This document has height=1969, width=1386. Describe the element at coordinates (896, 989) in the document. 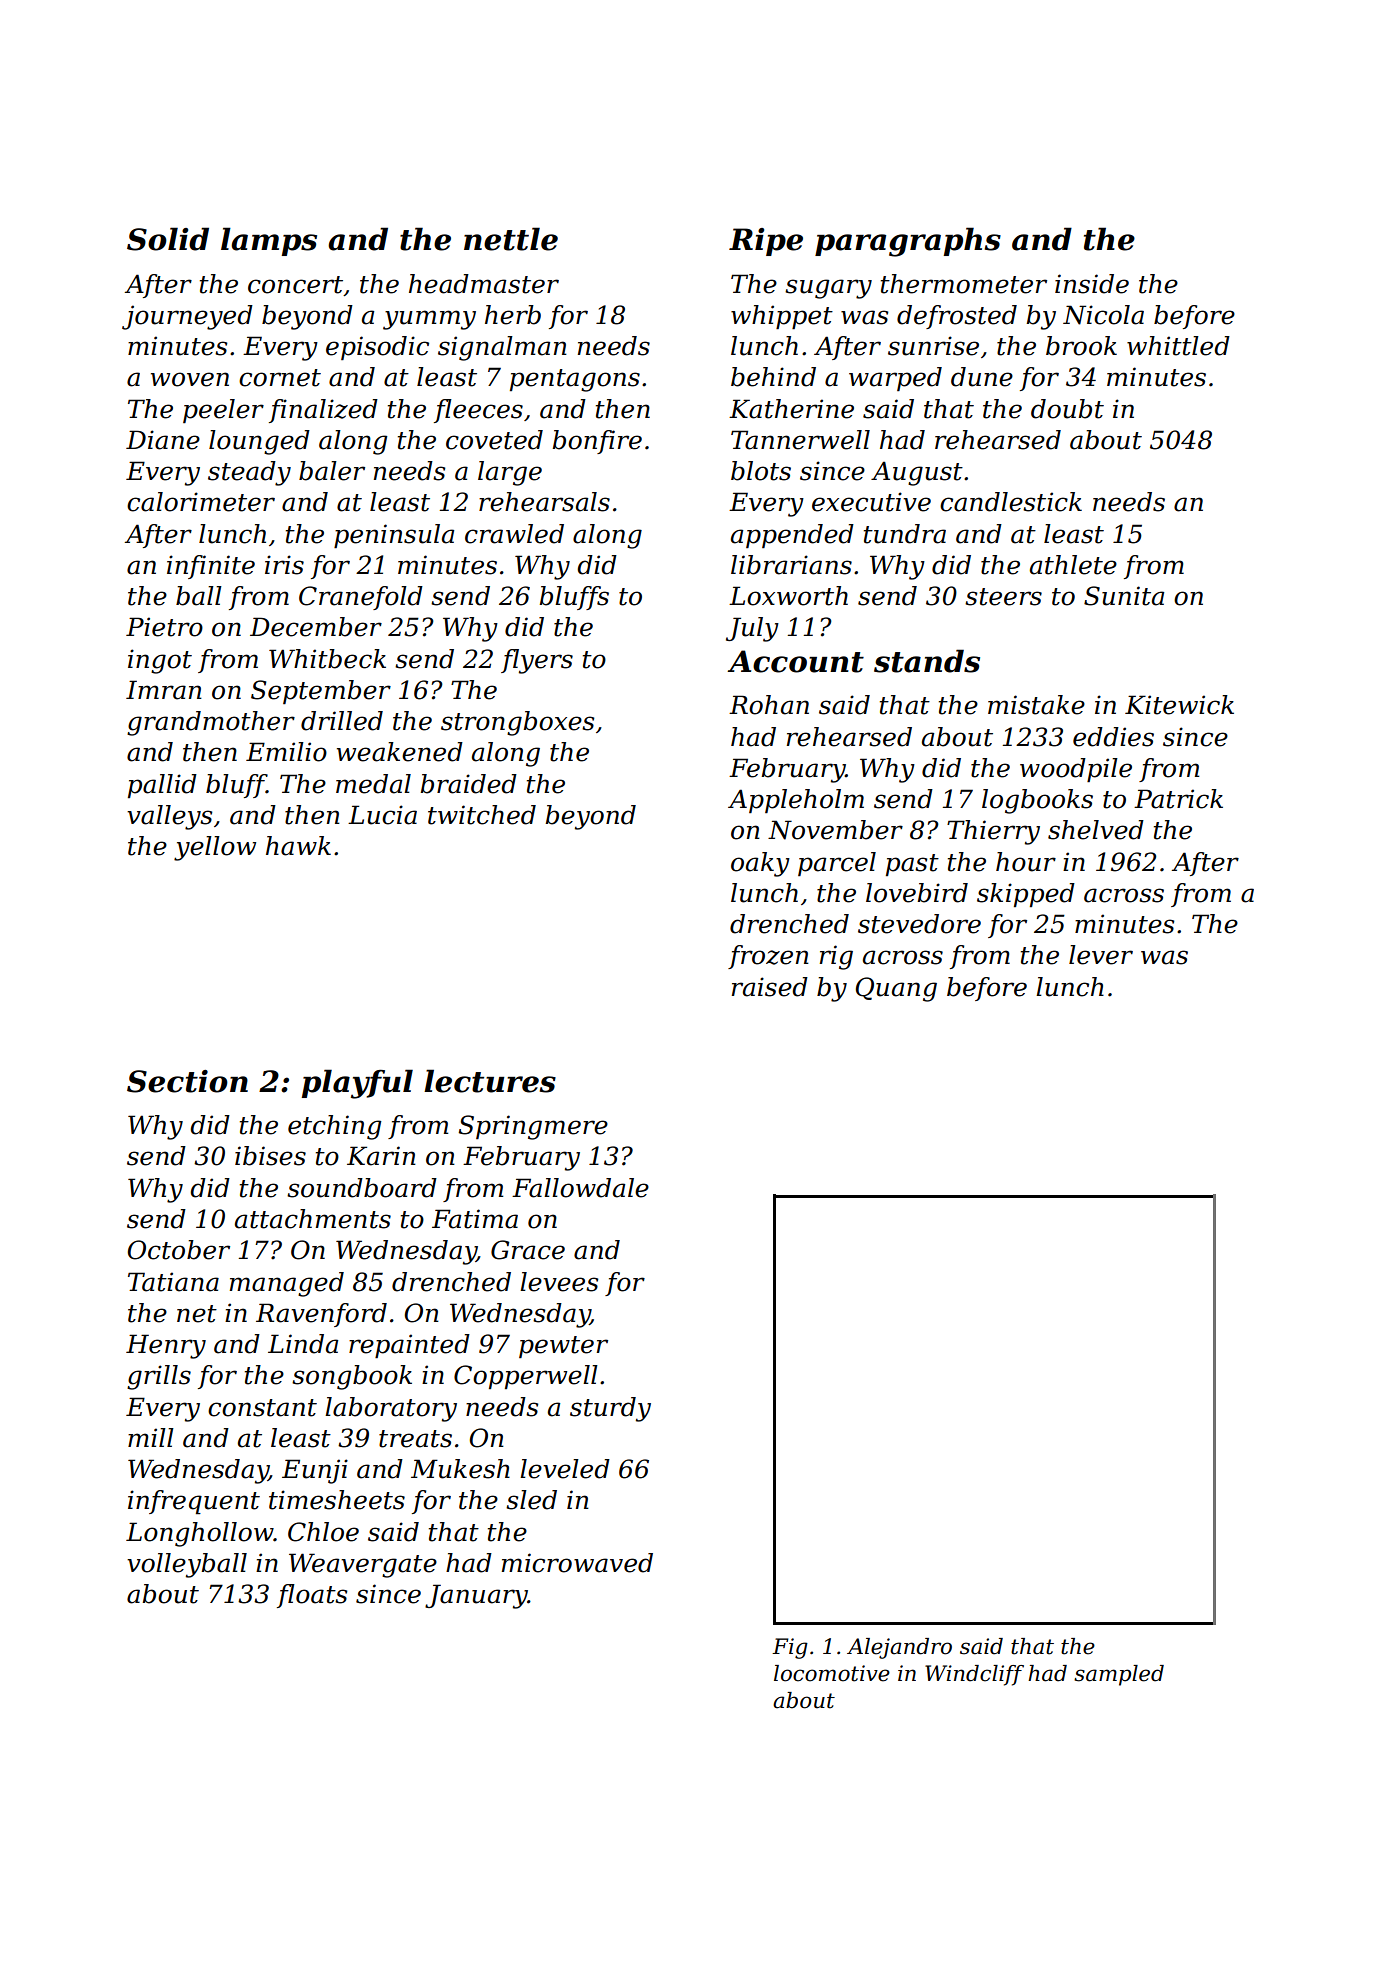

I see `Quang` at that location.
